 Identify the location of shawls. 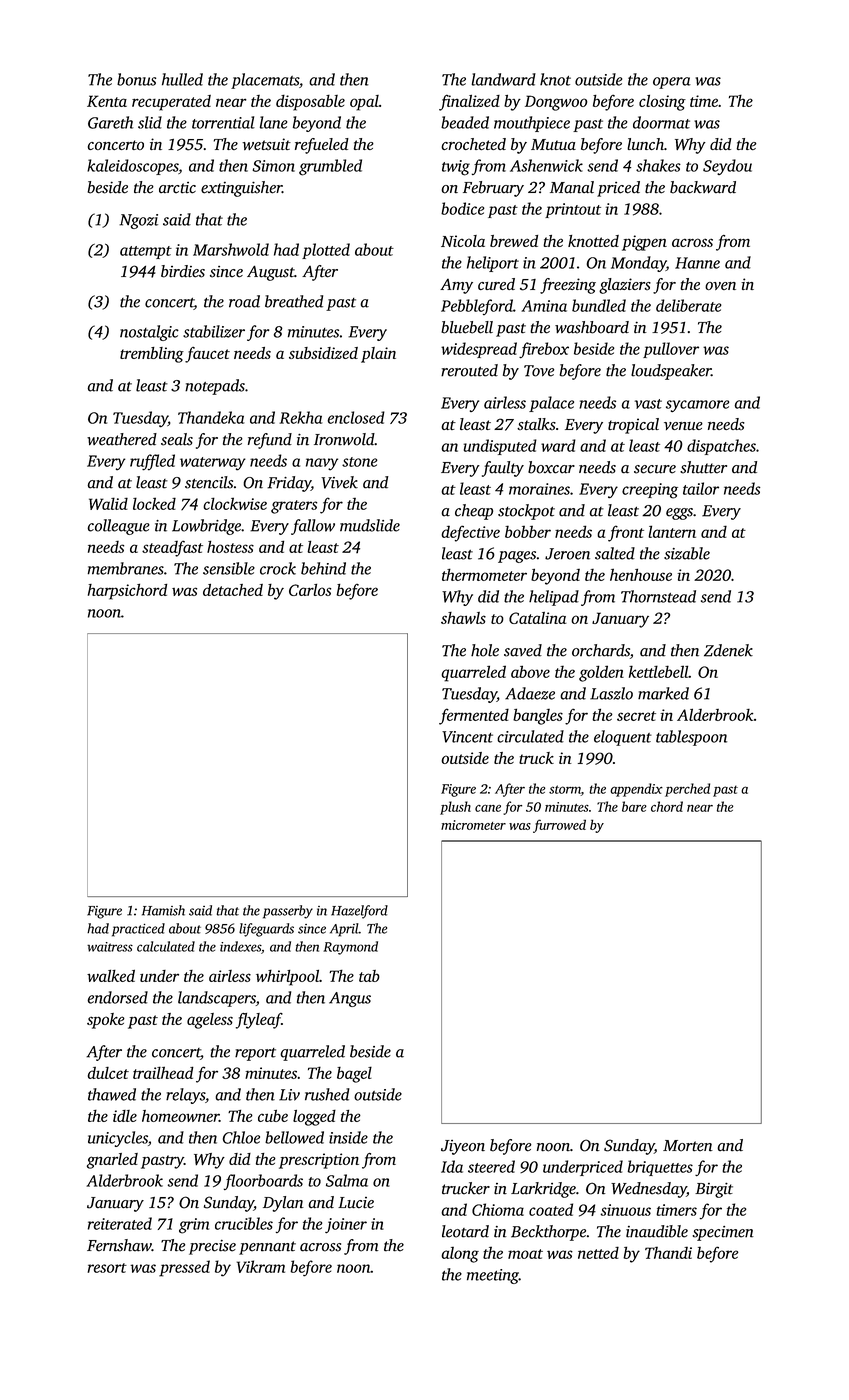
(463, 618).
